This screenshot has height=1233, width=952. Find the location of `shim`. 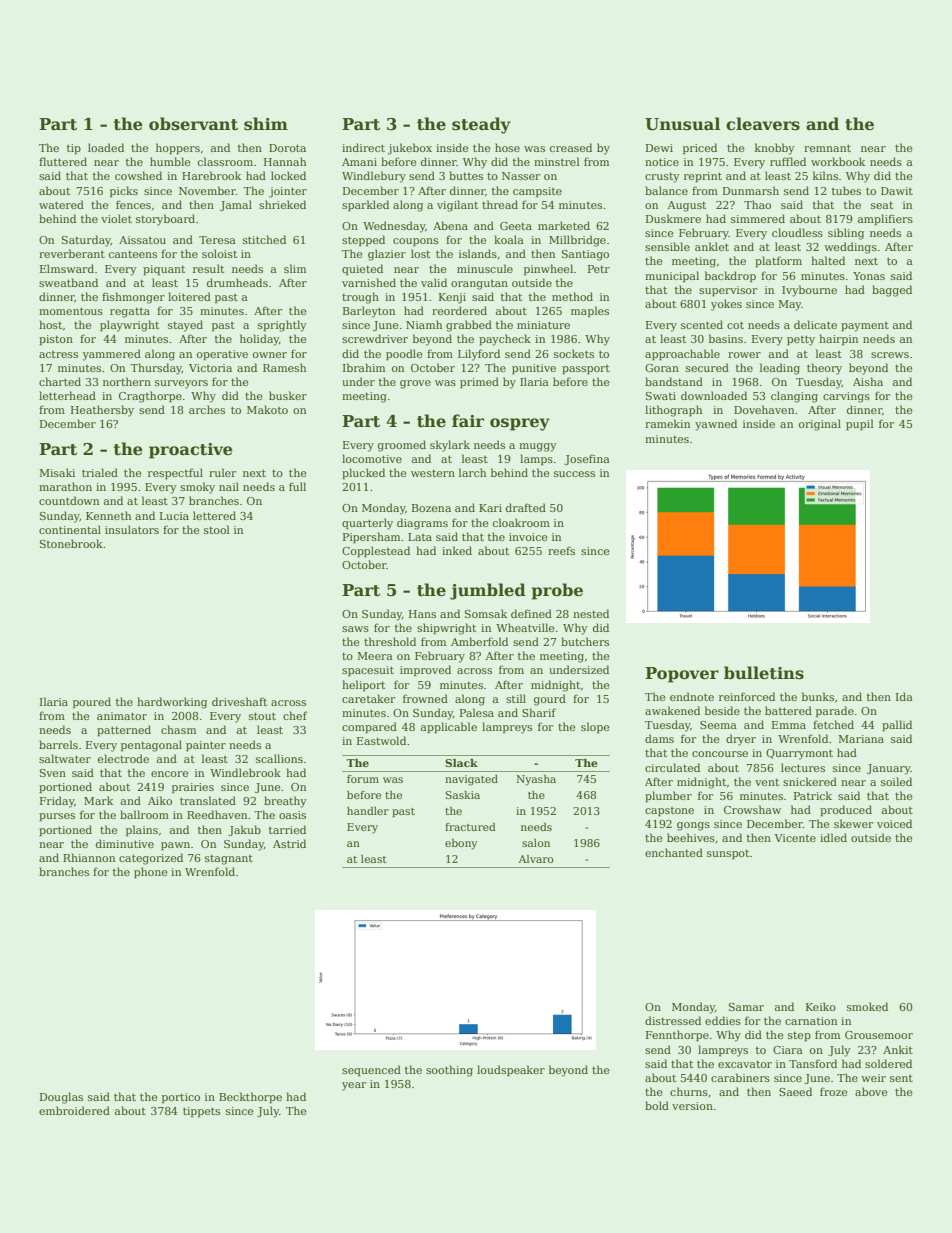

shim is located at coordinates (266, 124).
